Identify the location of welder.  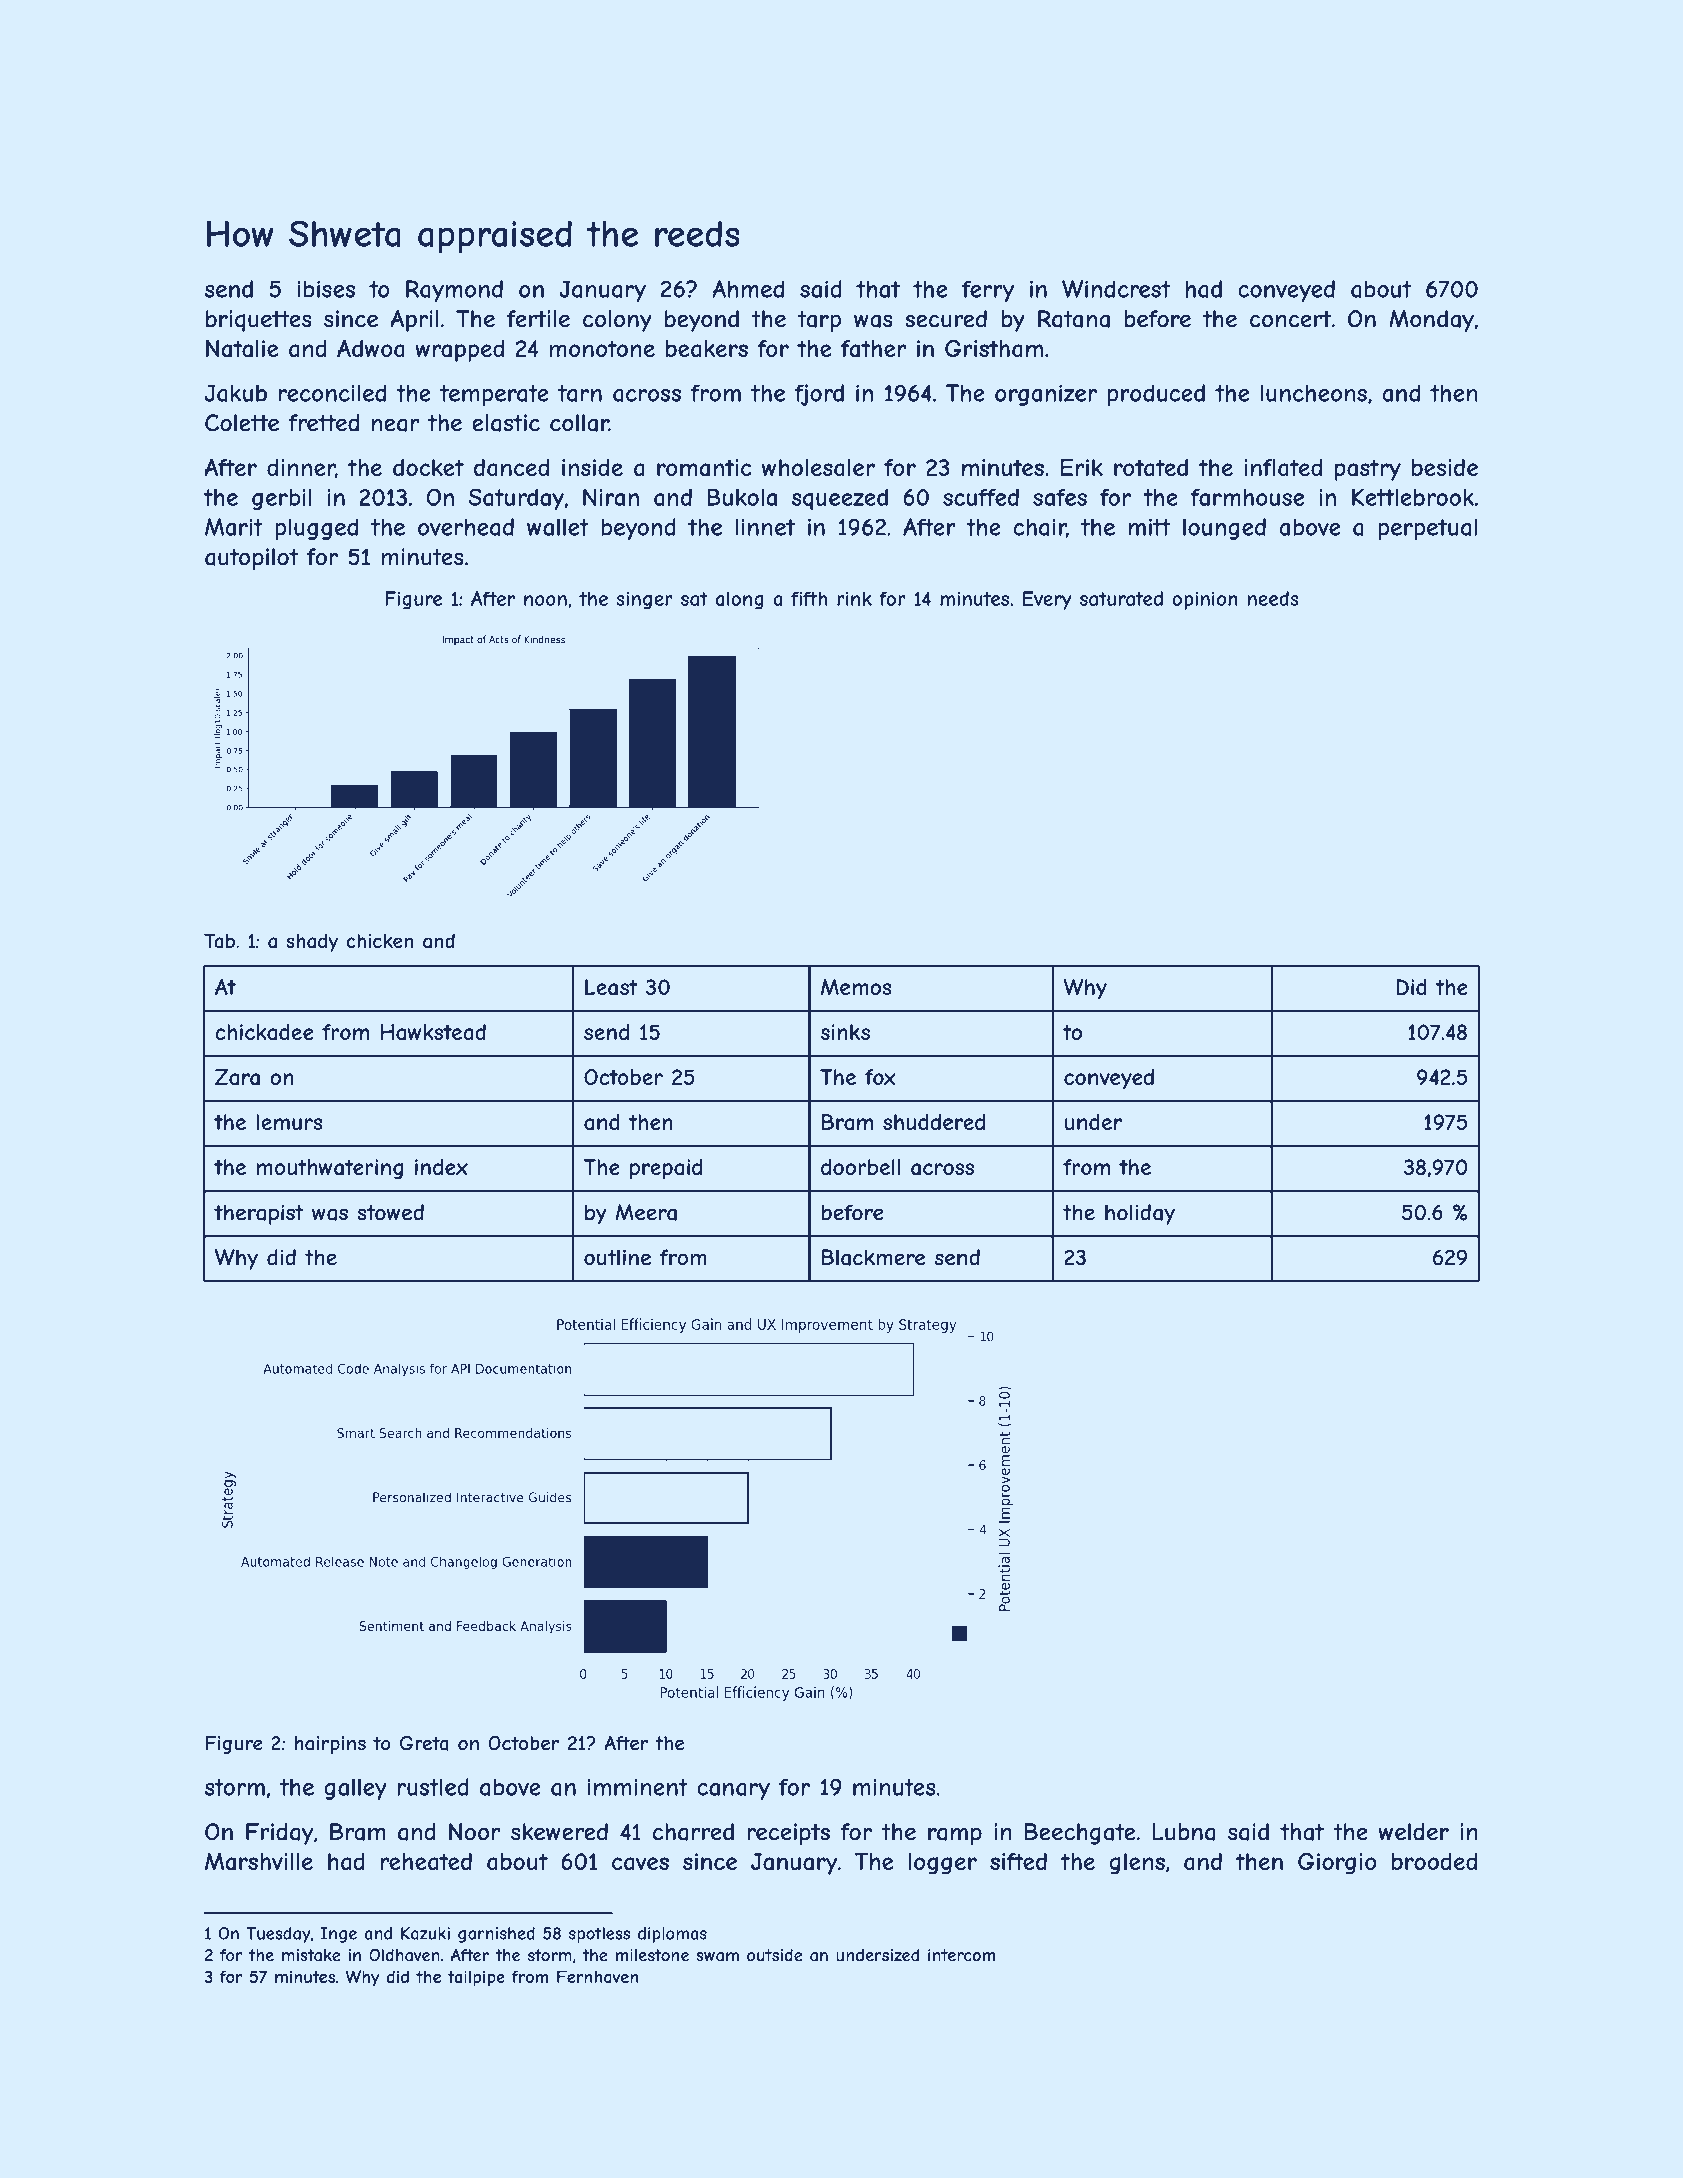
(1413, 1832).
